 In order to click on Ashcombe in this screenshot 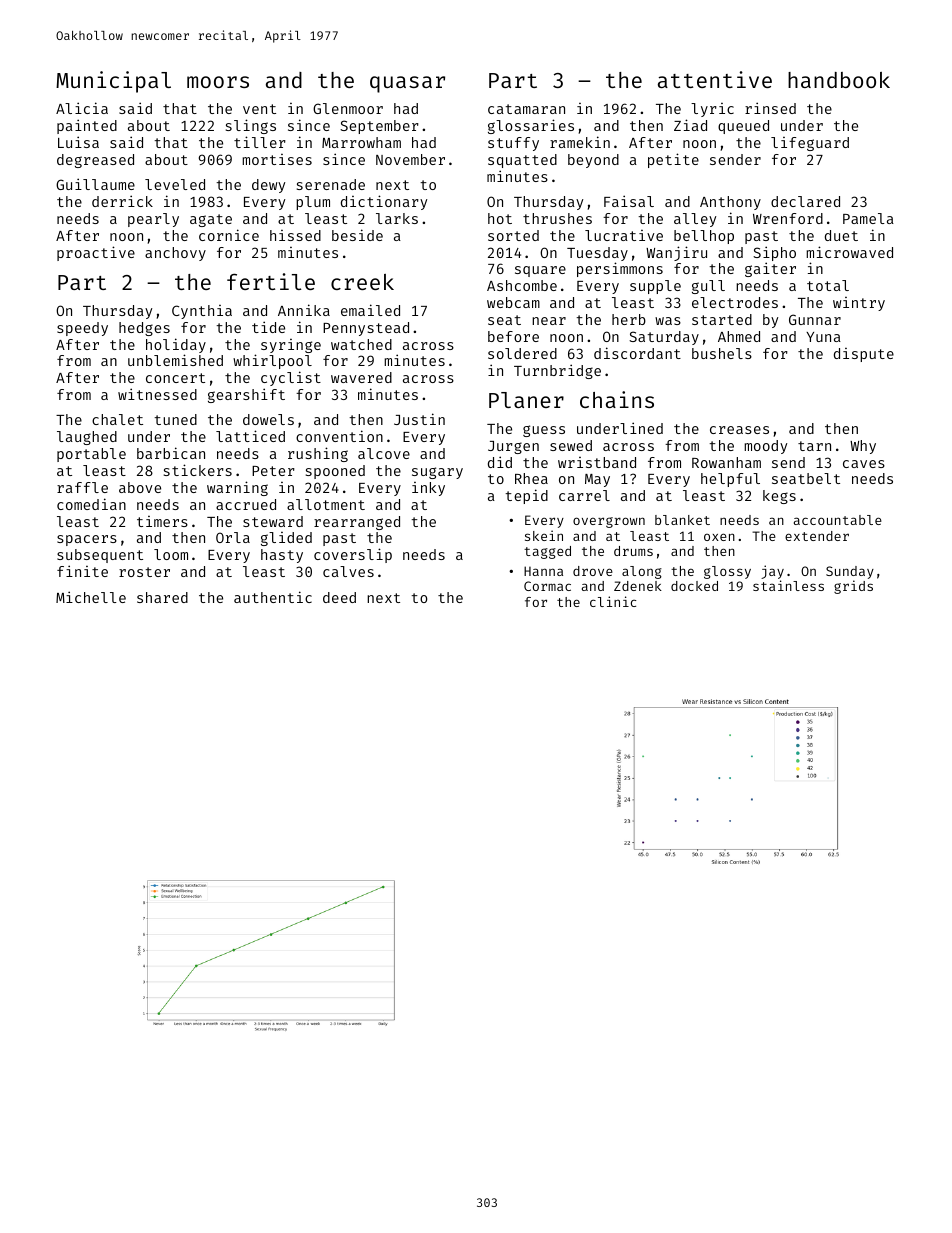, I will do `click(522, 285)`.
